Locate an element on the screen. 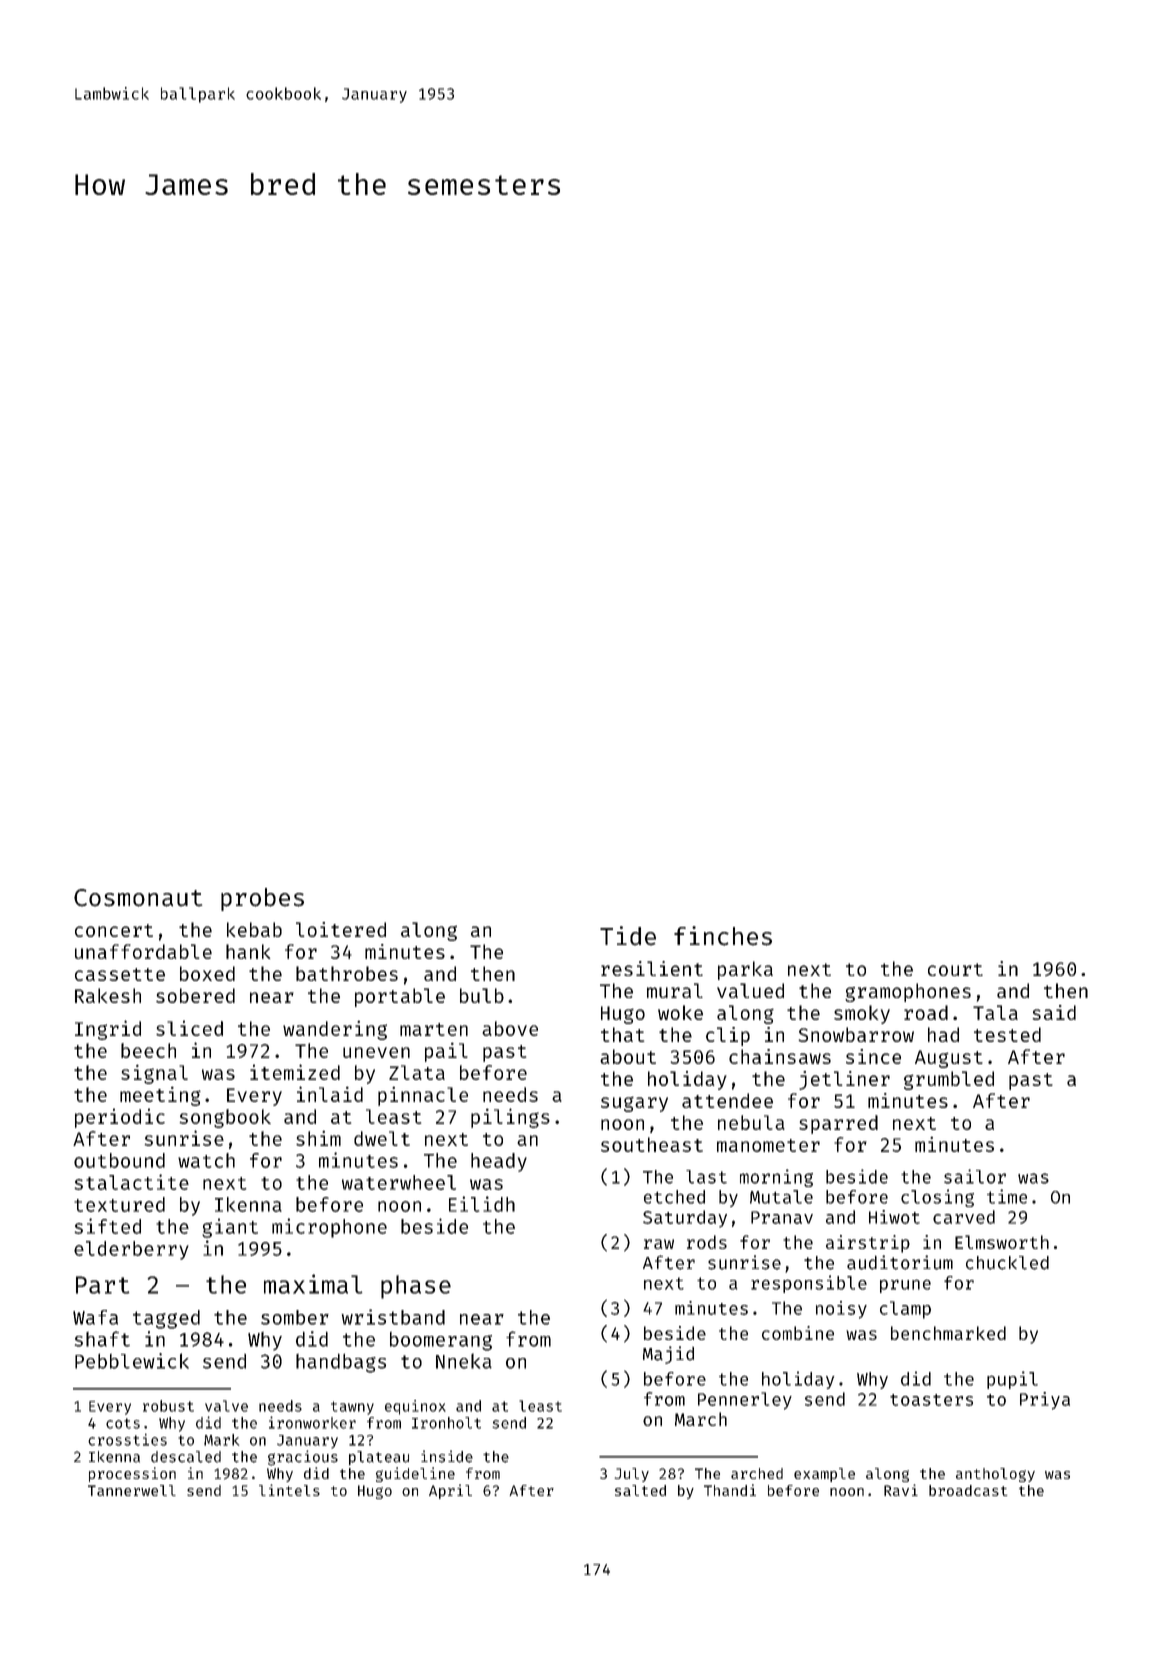 The height and width of the screenshot is (1654, 1165). maximal is located at coordinates (313, 1284).
